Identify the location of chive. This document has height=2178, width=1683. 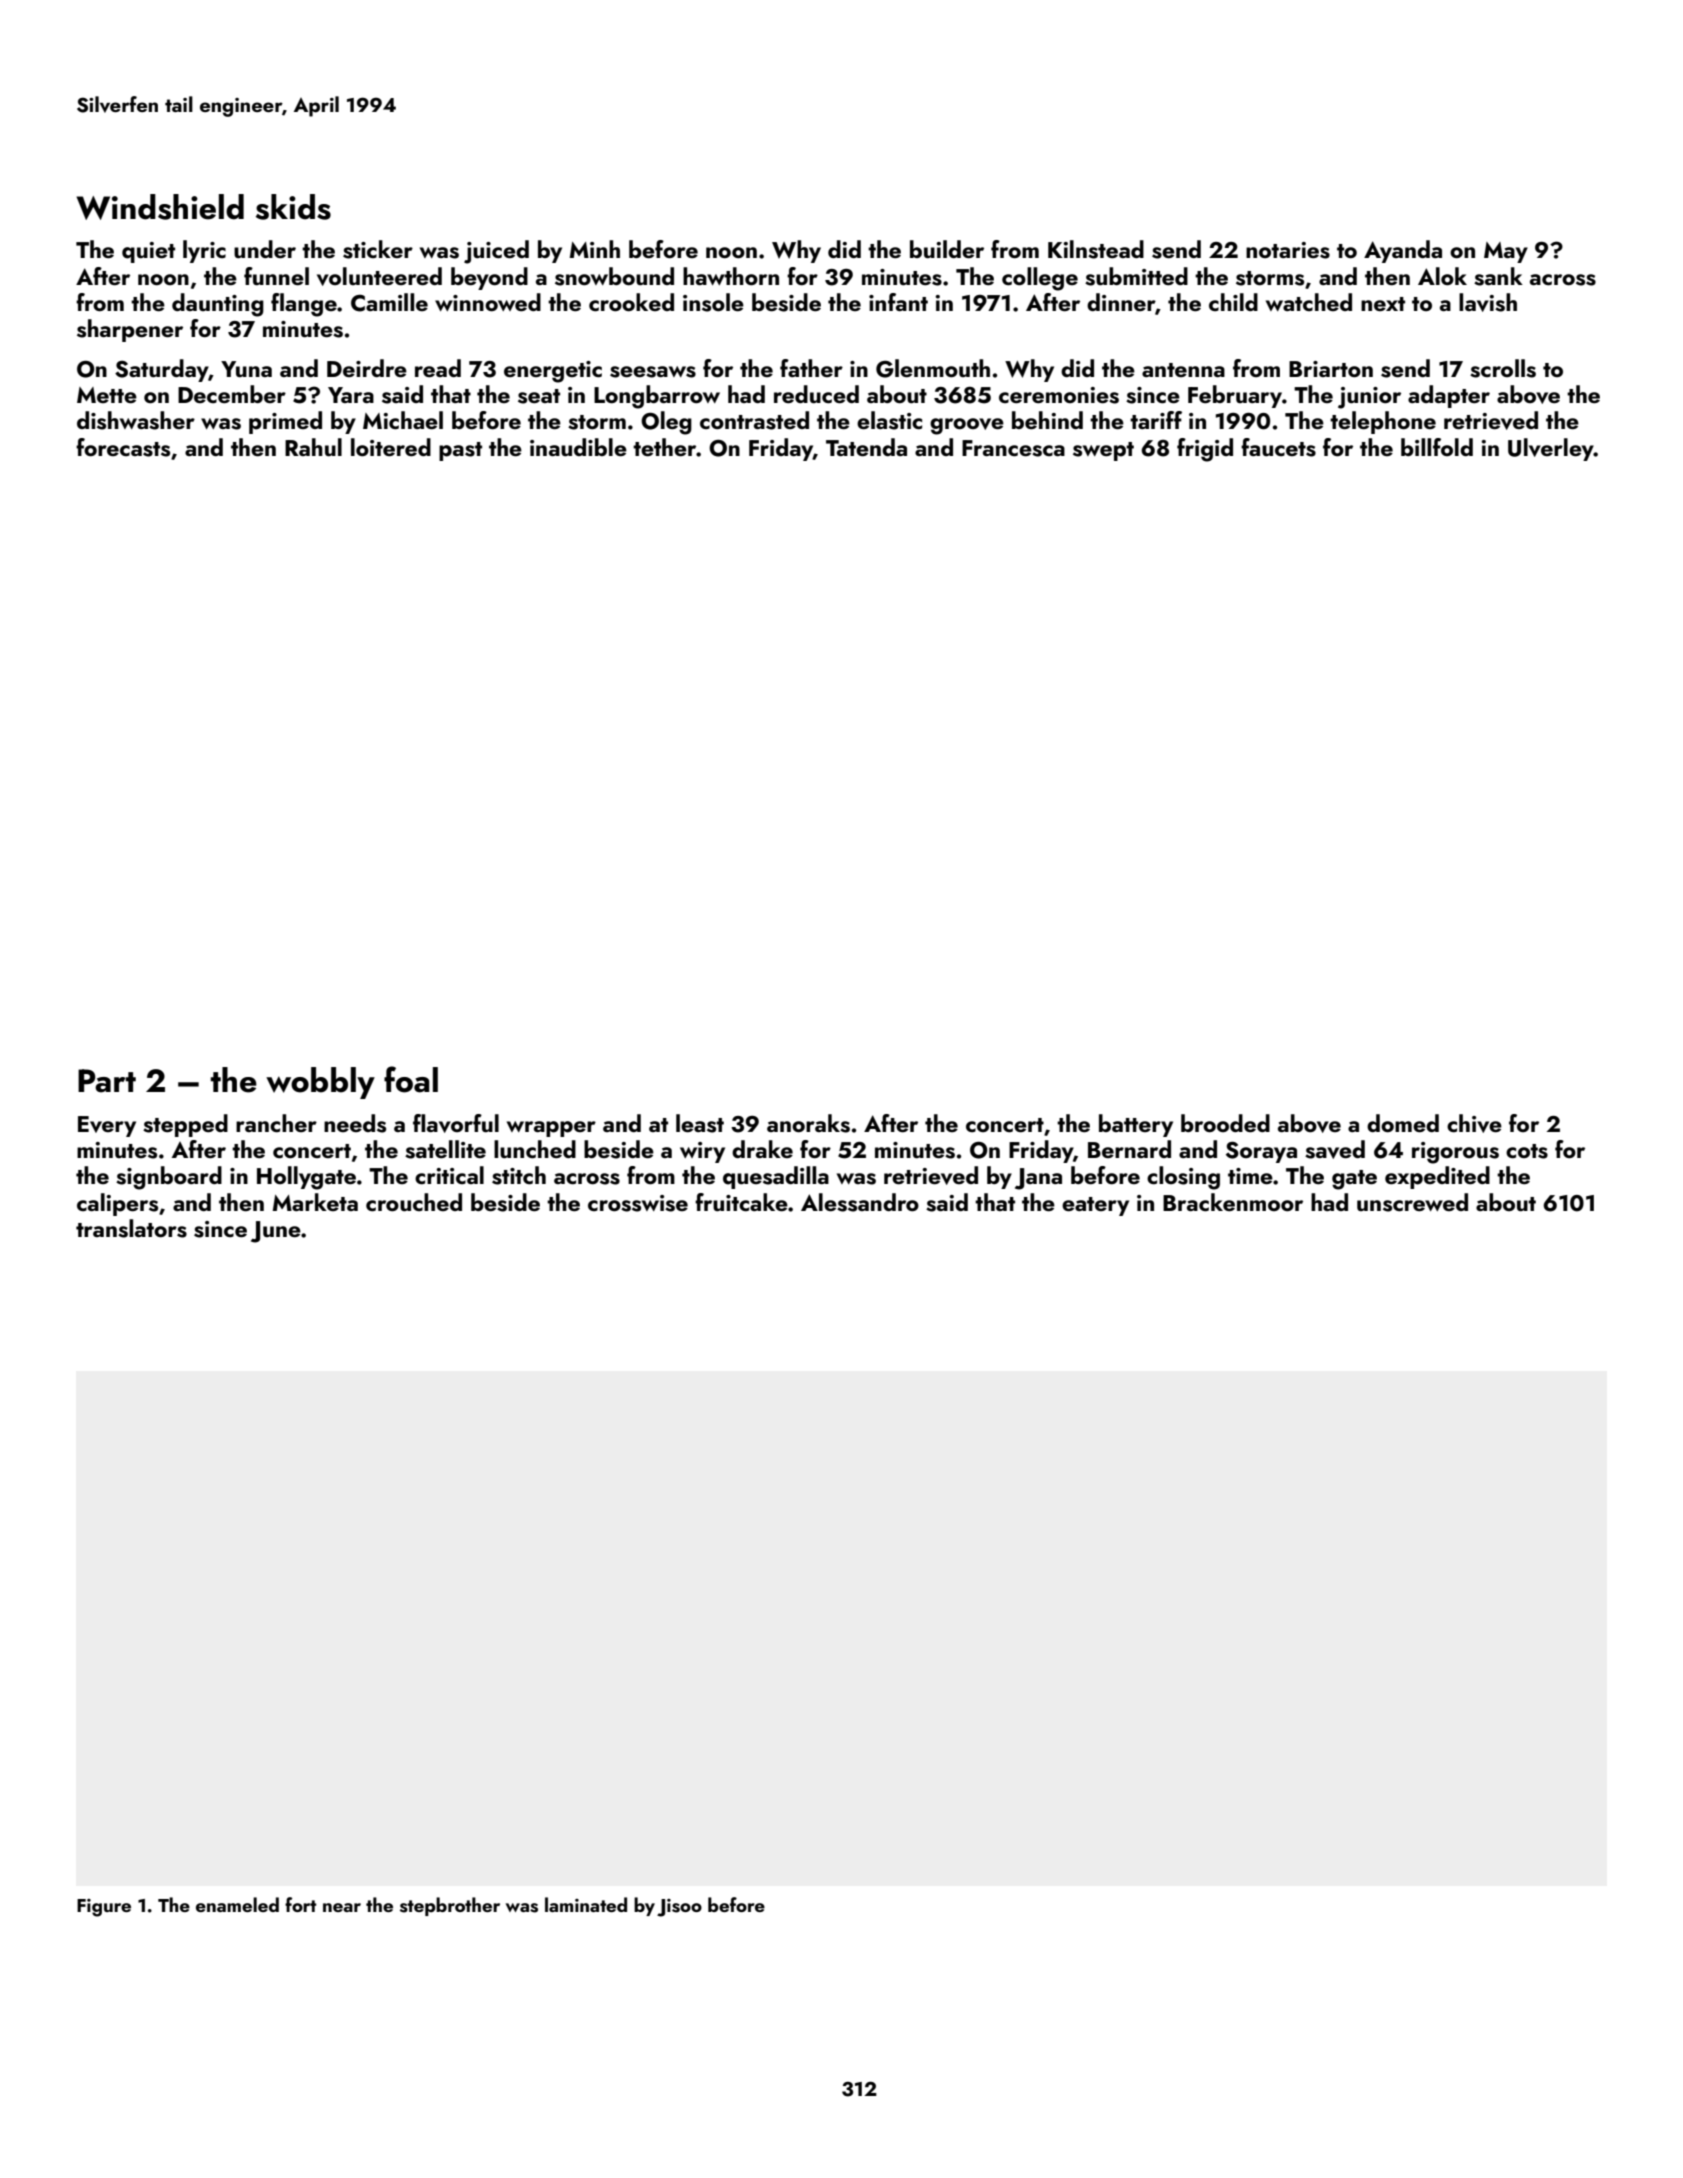
(1474, 1123).
